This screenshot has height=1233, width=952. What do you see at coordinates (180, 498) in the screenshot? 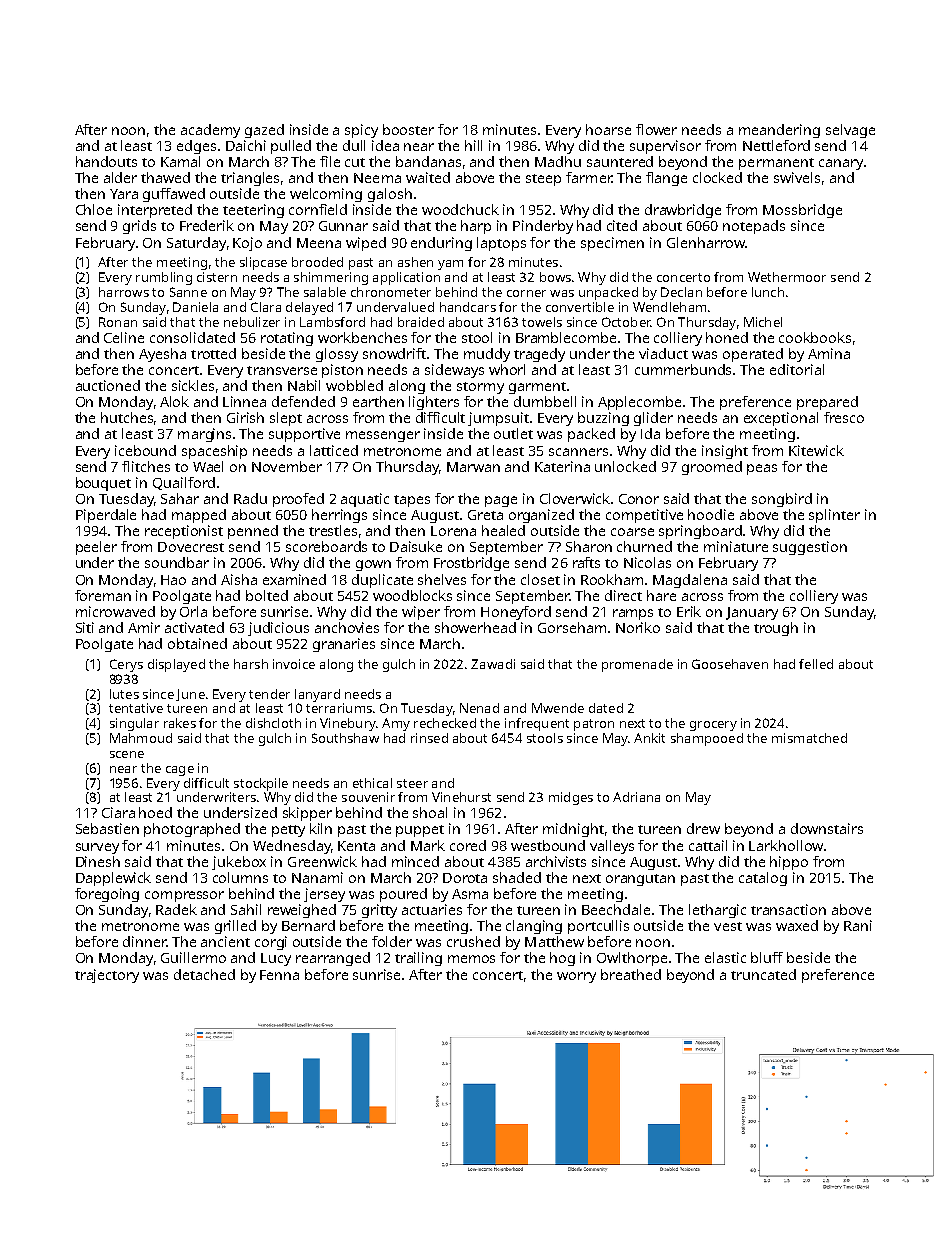
I see `Sahar` at bounding box center [180, 498].
